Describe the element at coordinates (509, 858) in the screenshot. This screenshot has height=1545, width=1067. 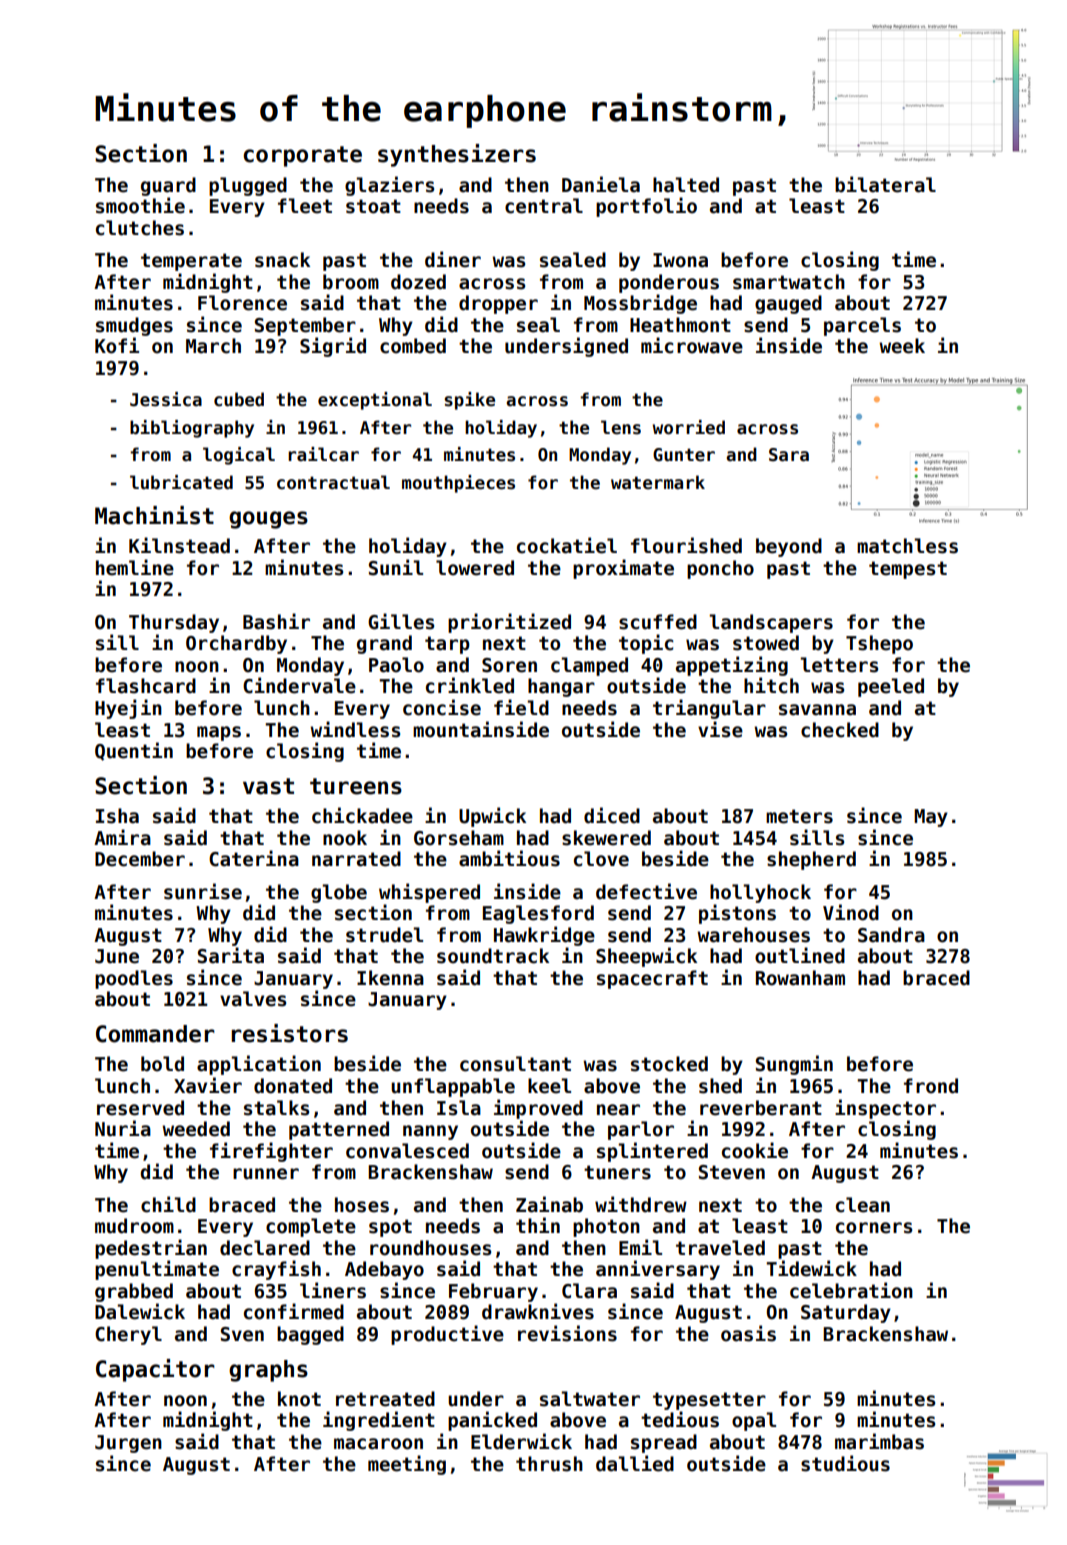
I see `ambitious` at that location.
